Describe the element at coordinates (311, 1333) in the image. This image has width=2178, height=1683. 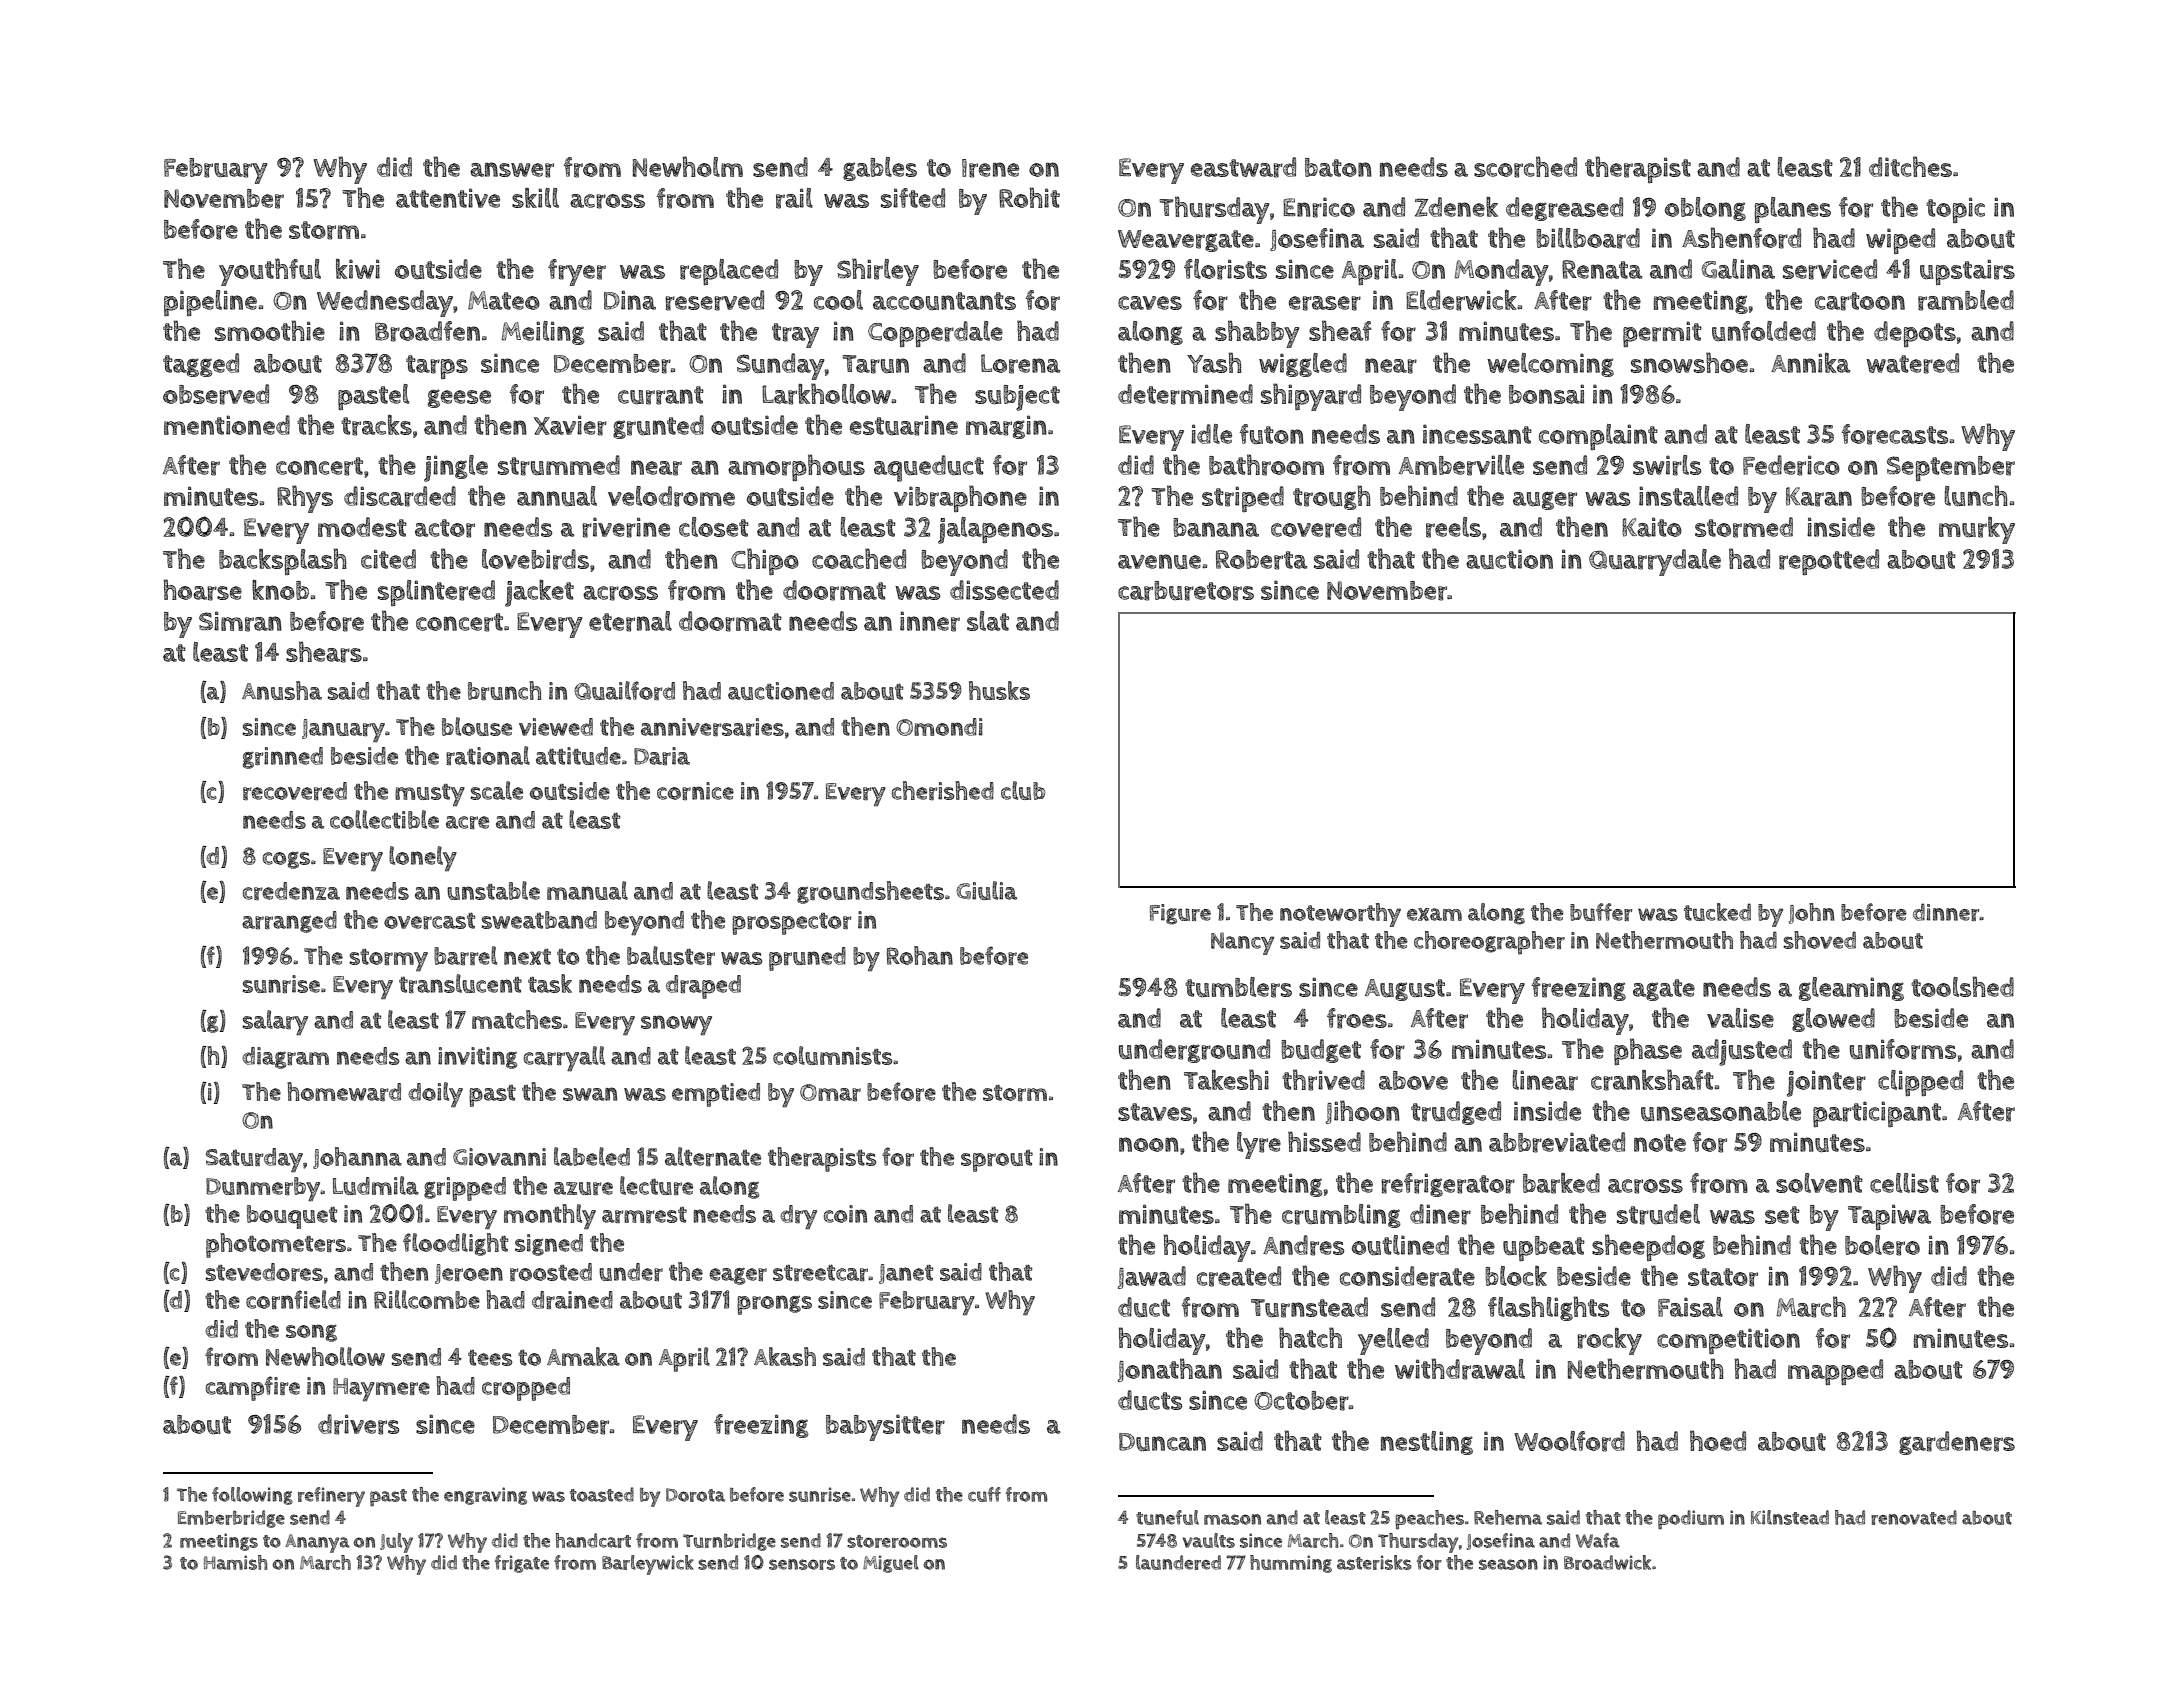
I see `song` at that location.
